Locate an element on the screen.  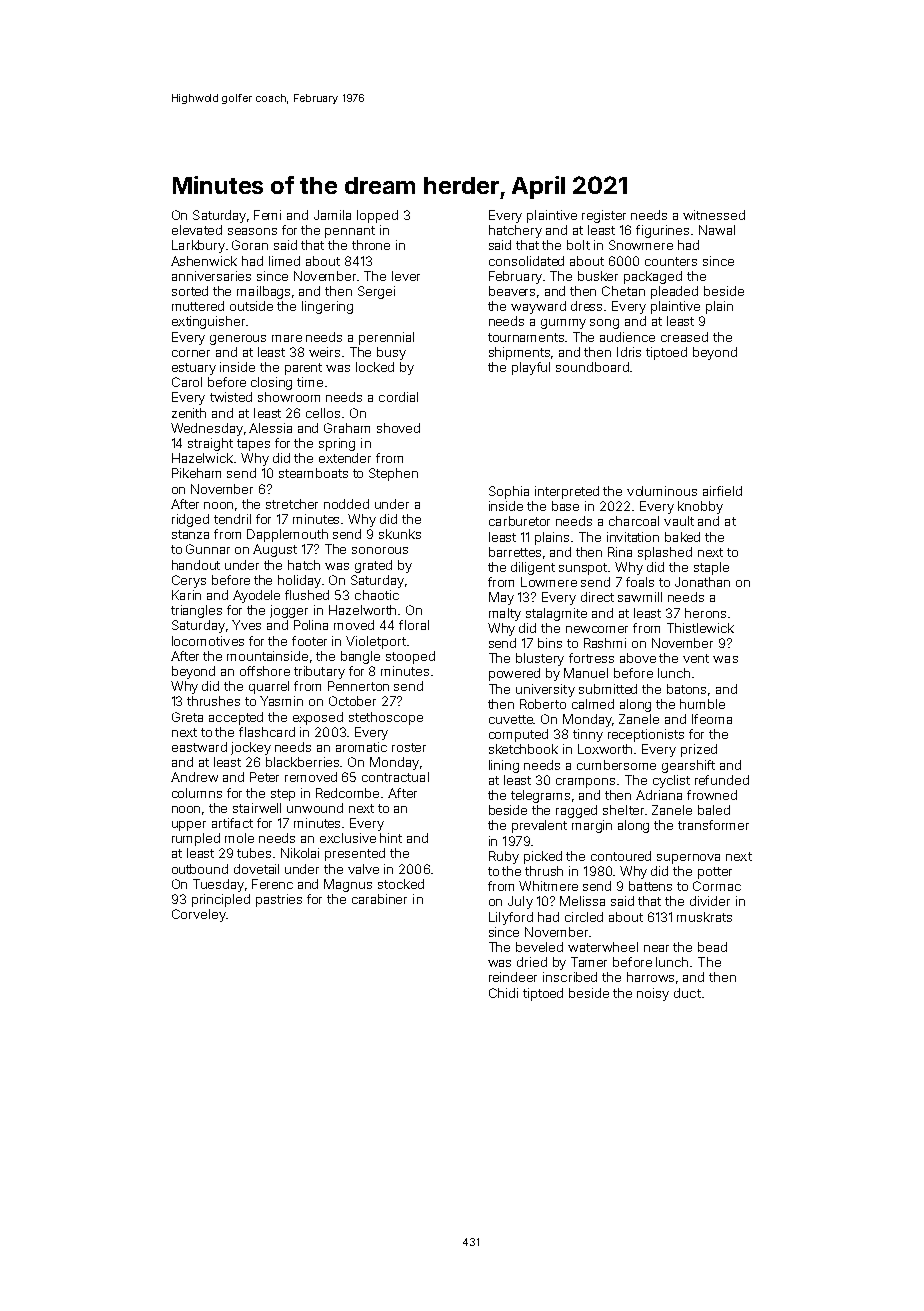
telegrams is located at coordinates (540, 796).
